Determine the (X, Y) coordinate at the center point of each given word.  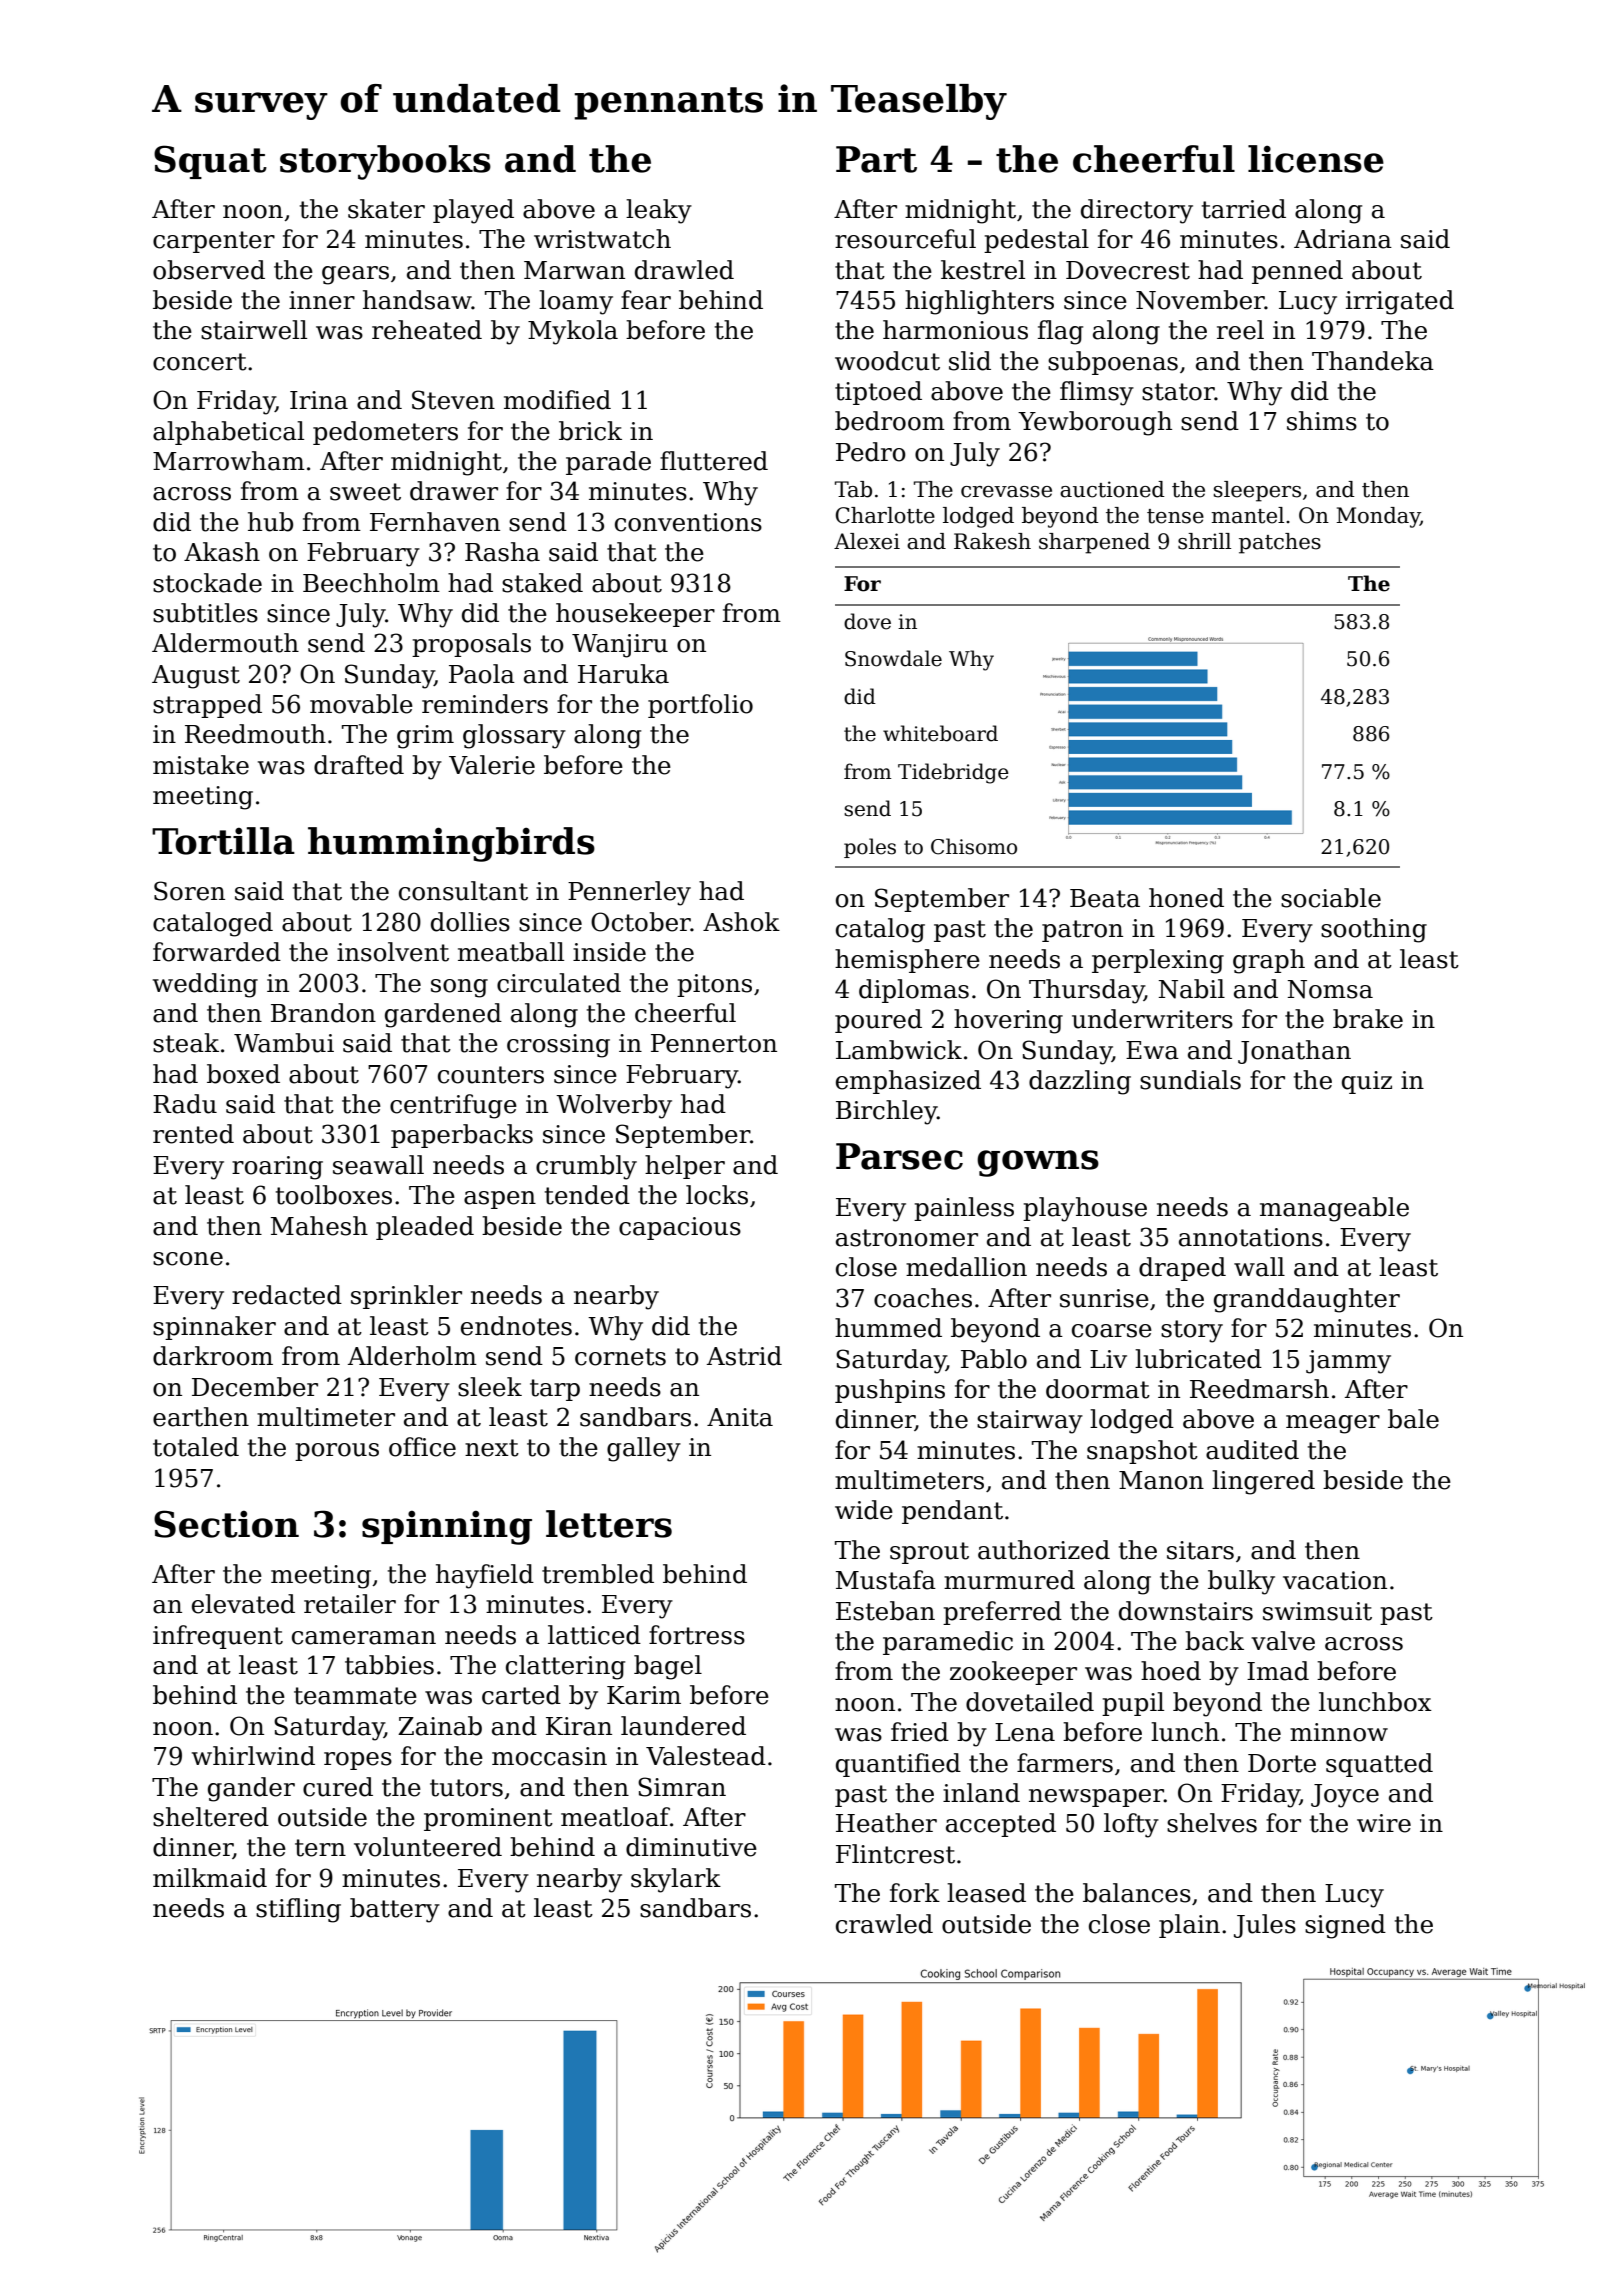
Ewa (1152, 1050)
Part (876, 159)
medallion (966, 1267)
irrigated (1400, 302)
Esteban (885, 1611)
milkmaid (210, 1878)
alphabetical (228, 433)
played (473, 211)
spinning (447, 1527)
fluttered (714, 461)
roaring (277, 1168)
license (1316, 159)
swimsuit (1317, 1611)
